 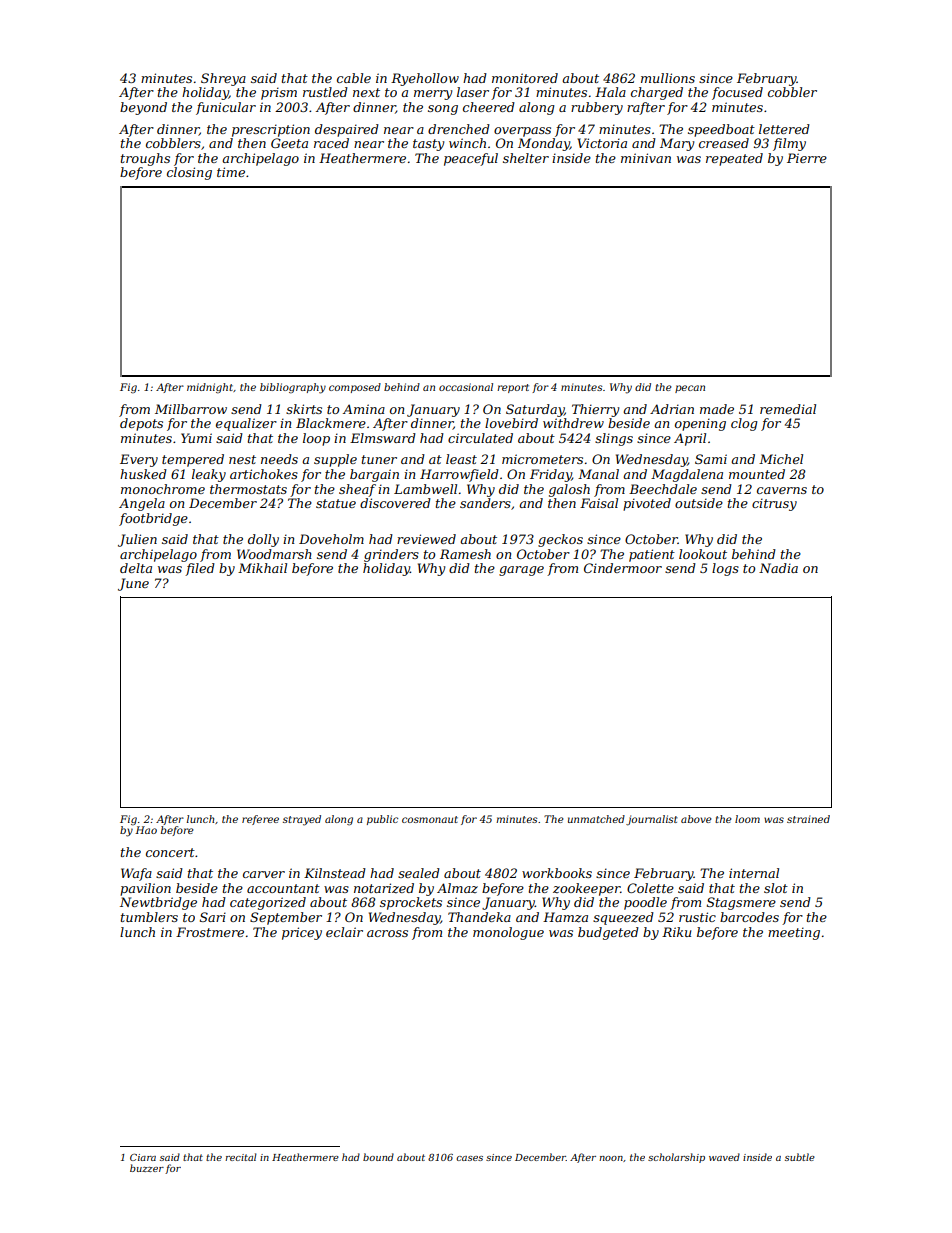 I want to click on Colette, so click(x=650, y=888).
